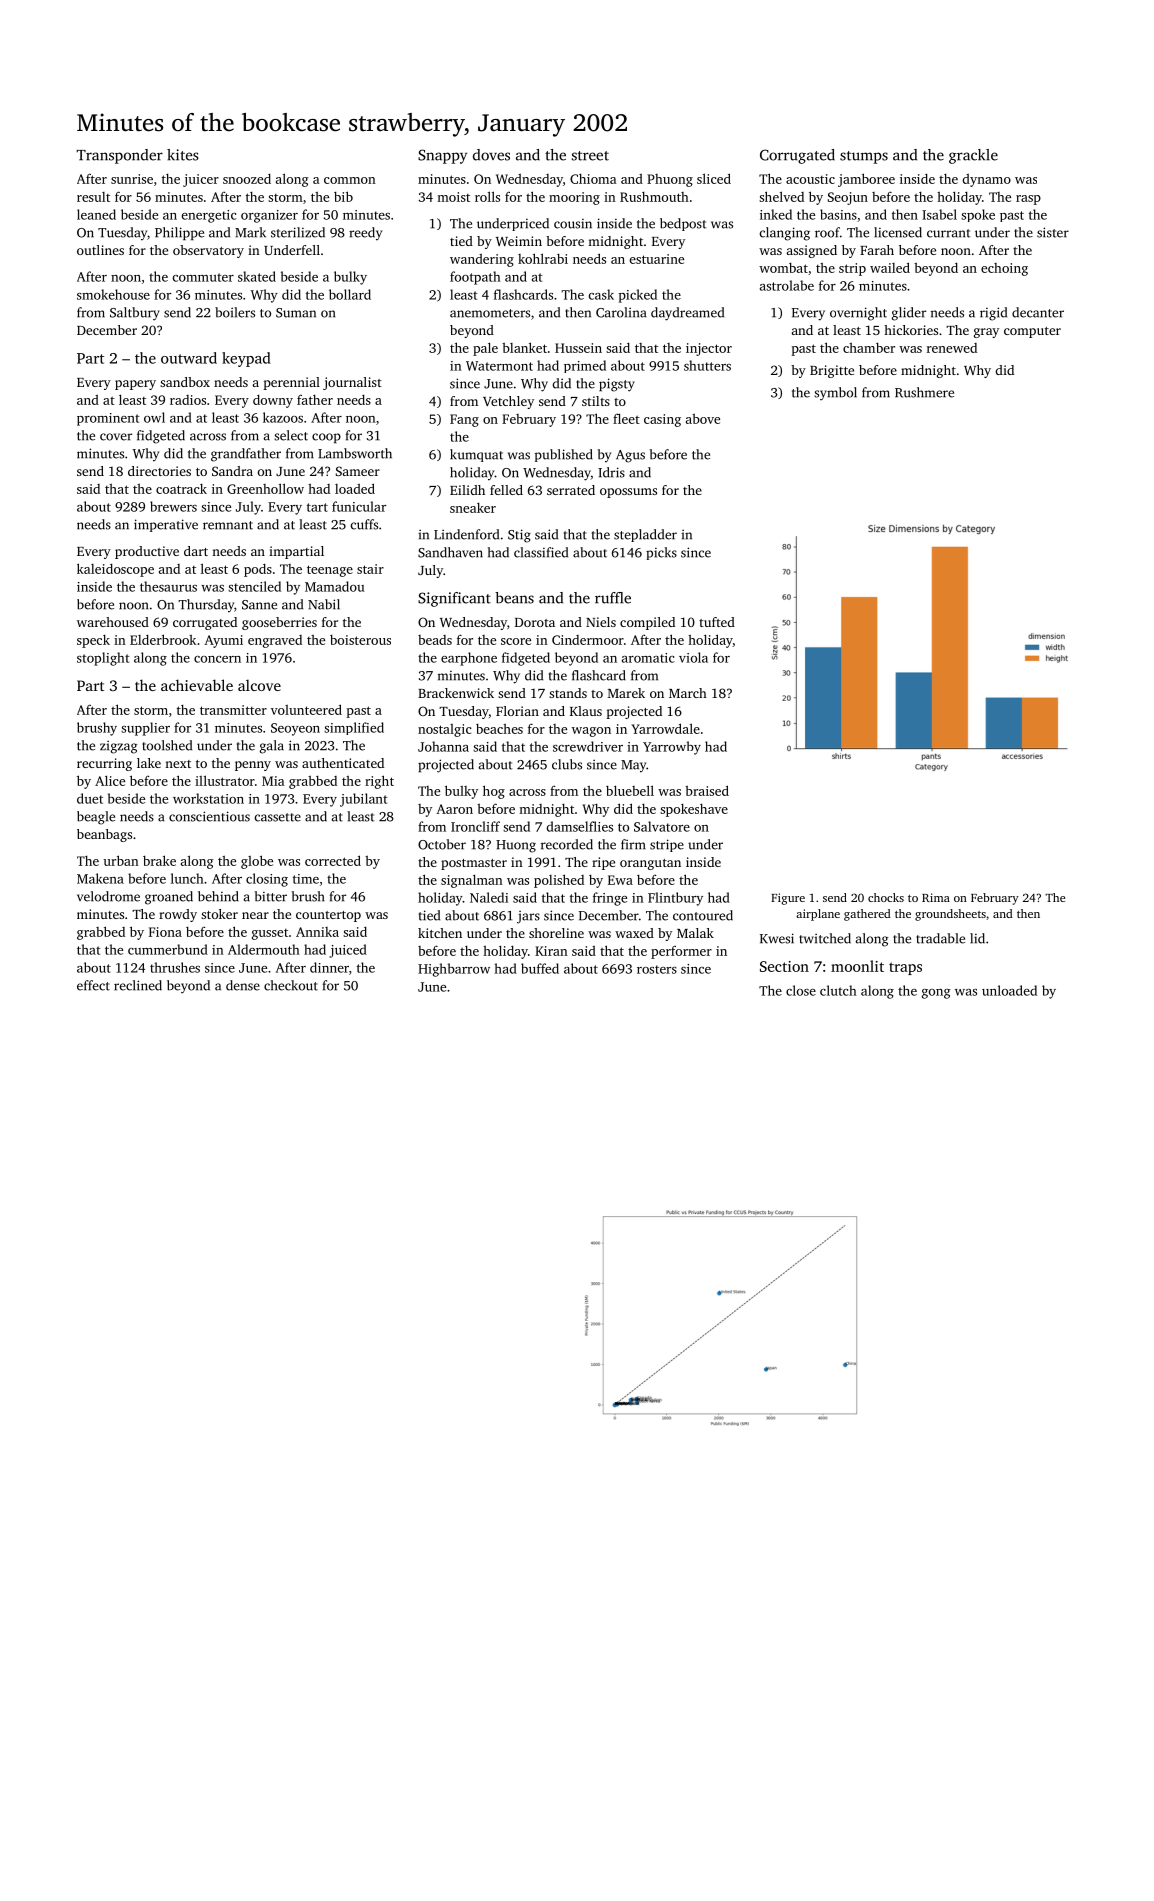 This image has height=1901, width=1154. Describe the element at coordinates (96, 214) in the image. I see `leaned` at that location.
